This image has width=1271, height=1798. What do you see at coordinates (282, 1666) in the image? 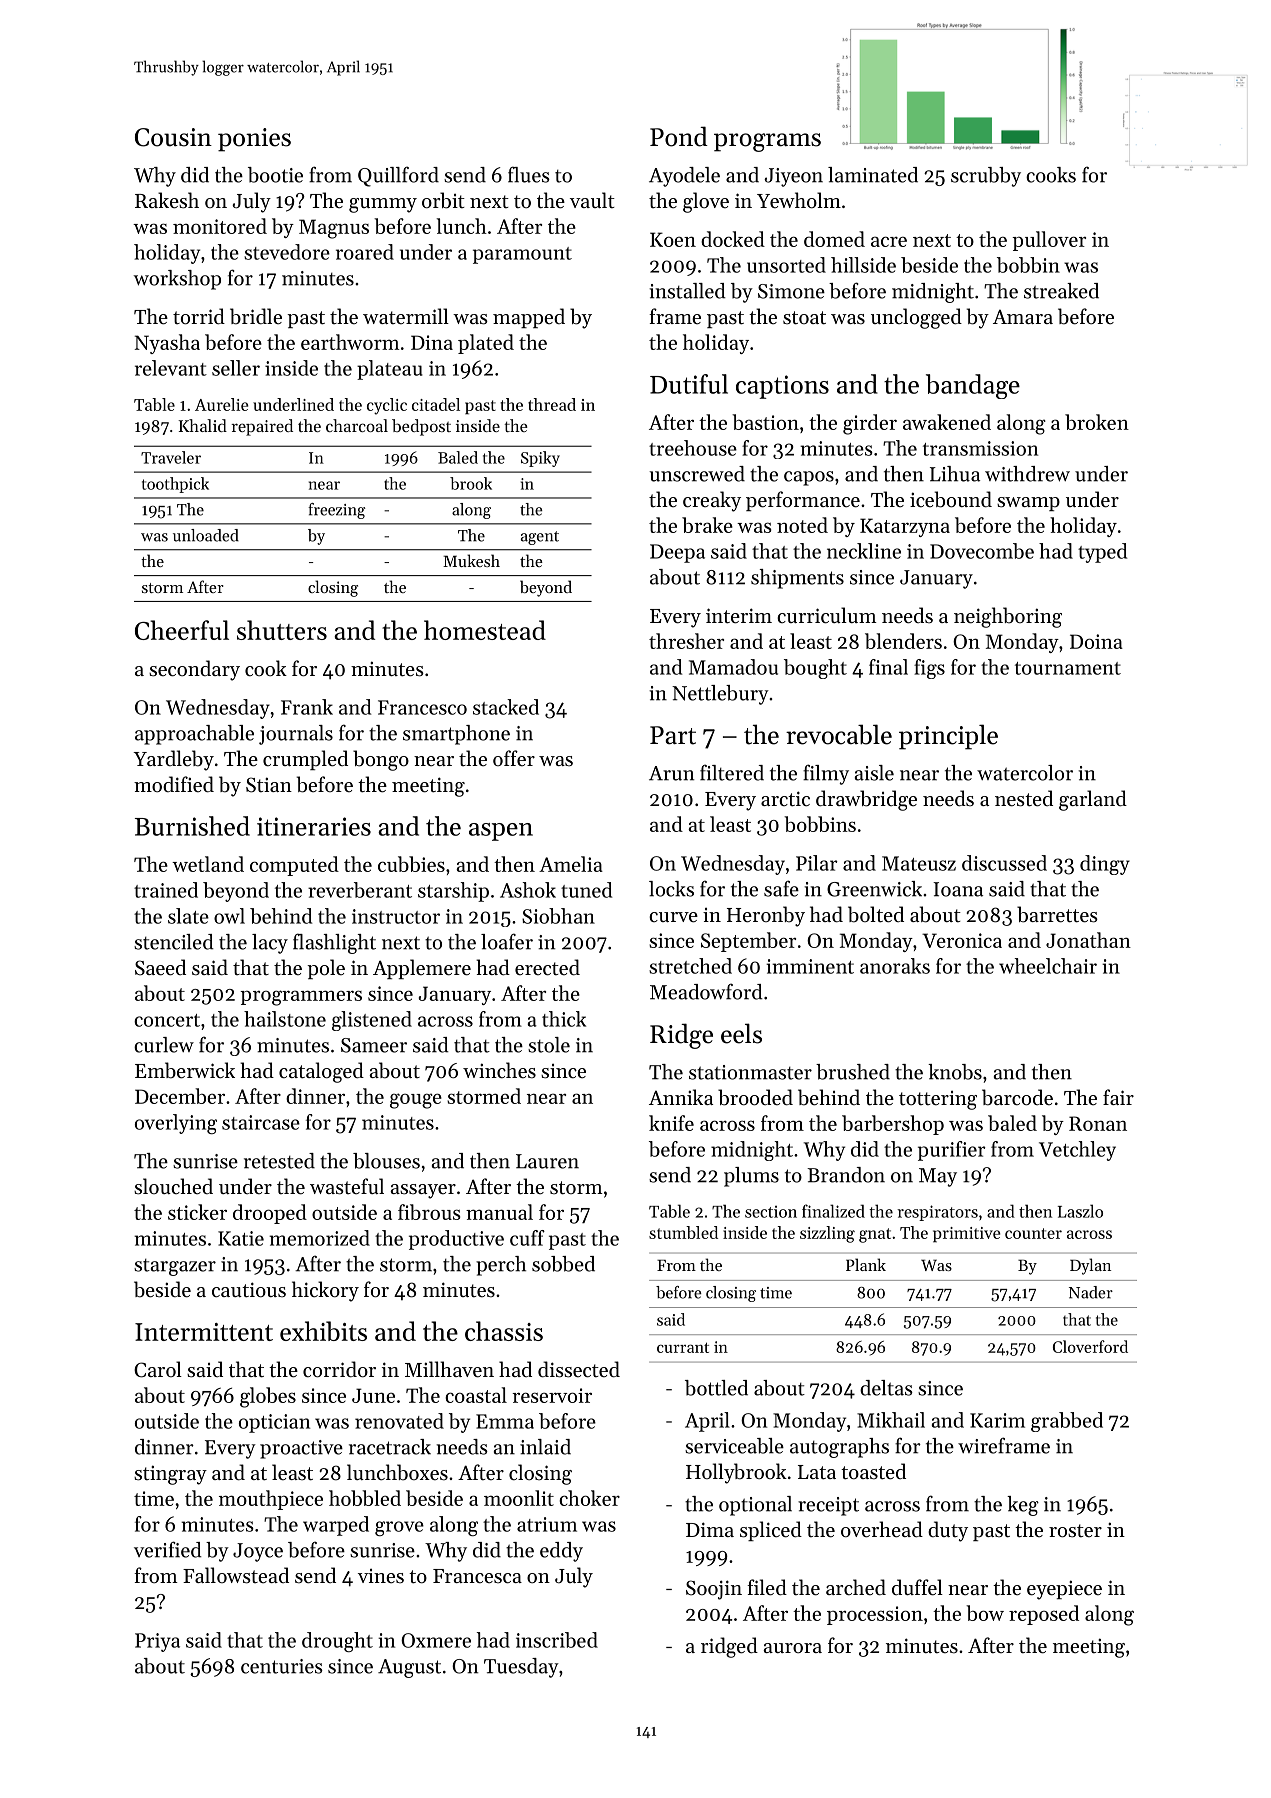
I see `centuries` at bounding box center [282, 1666].
